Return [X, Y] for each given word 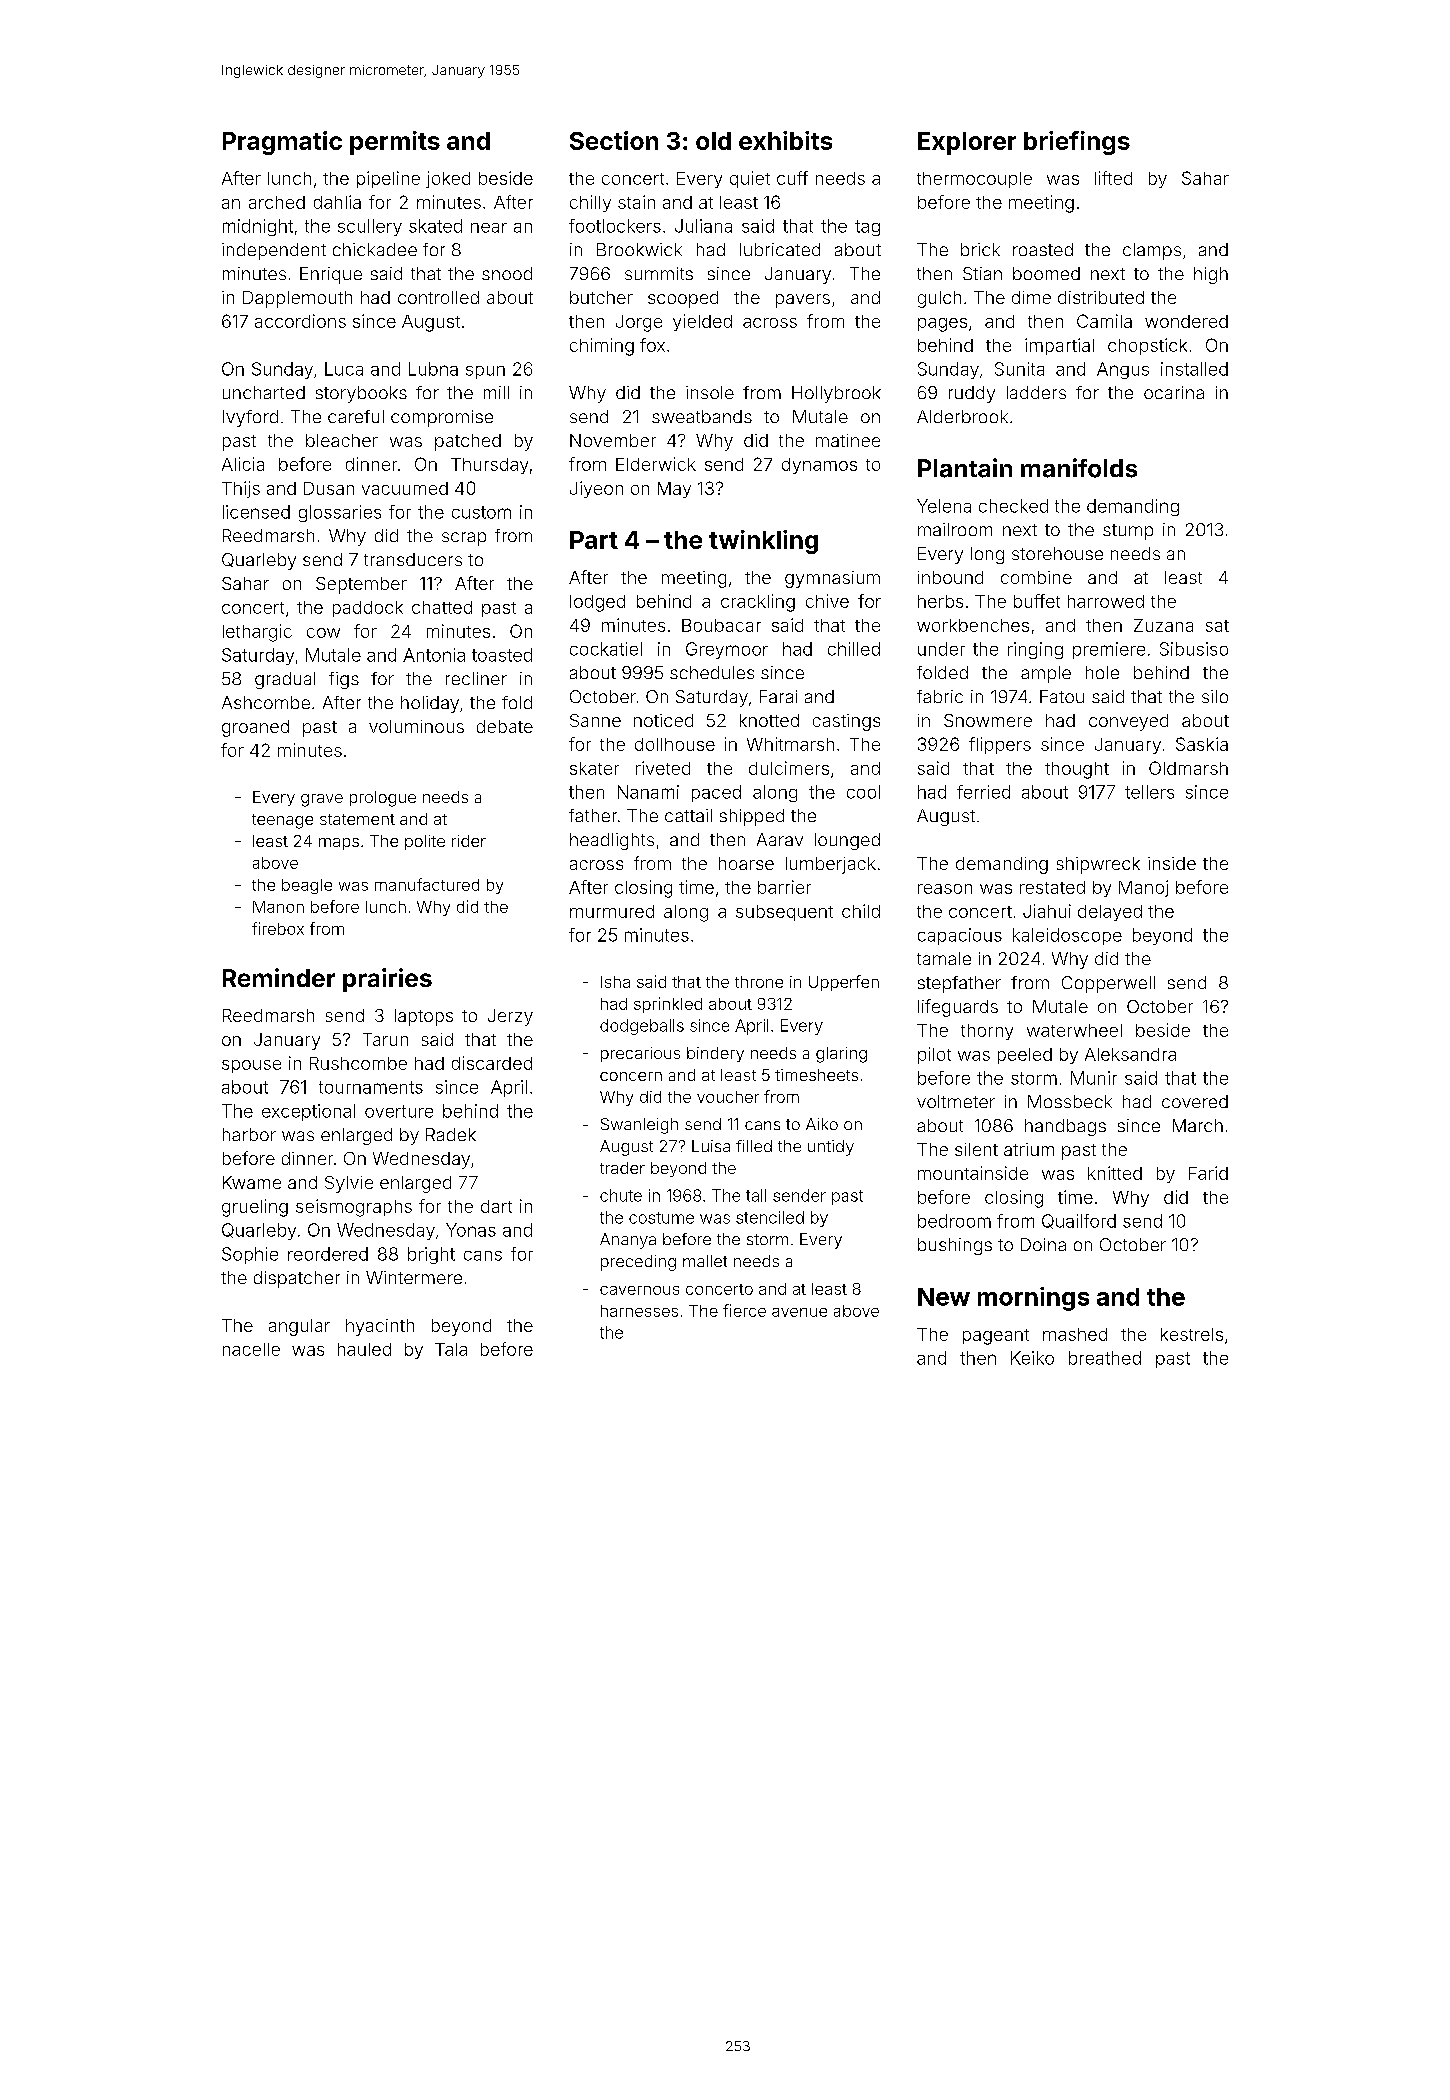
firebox [278, 928]
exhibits [785, 140]
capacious [960, 936]
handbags [1065, 1127]
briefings [1077, 143]
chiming [602, 347]
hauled [364, 1349]
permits [395, 143]
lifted [1113, 178]
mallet [705, 1261]
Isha [615, 982]
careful [356, 416]
